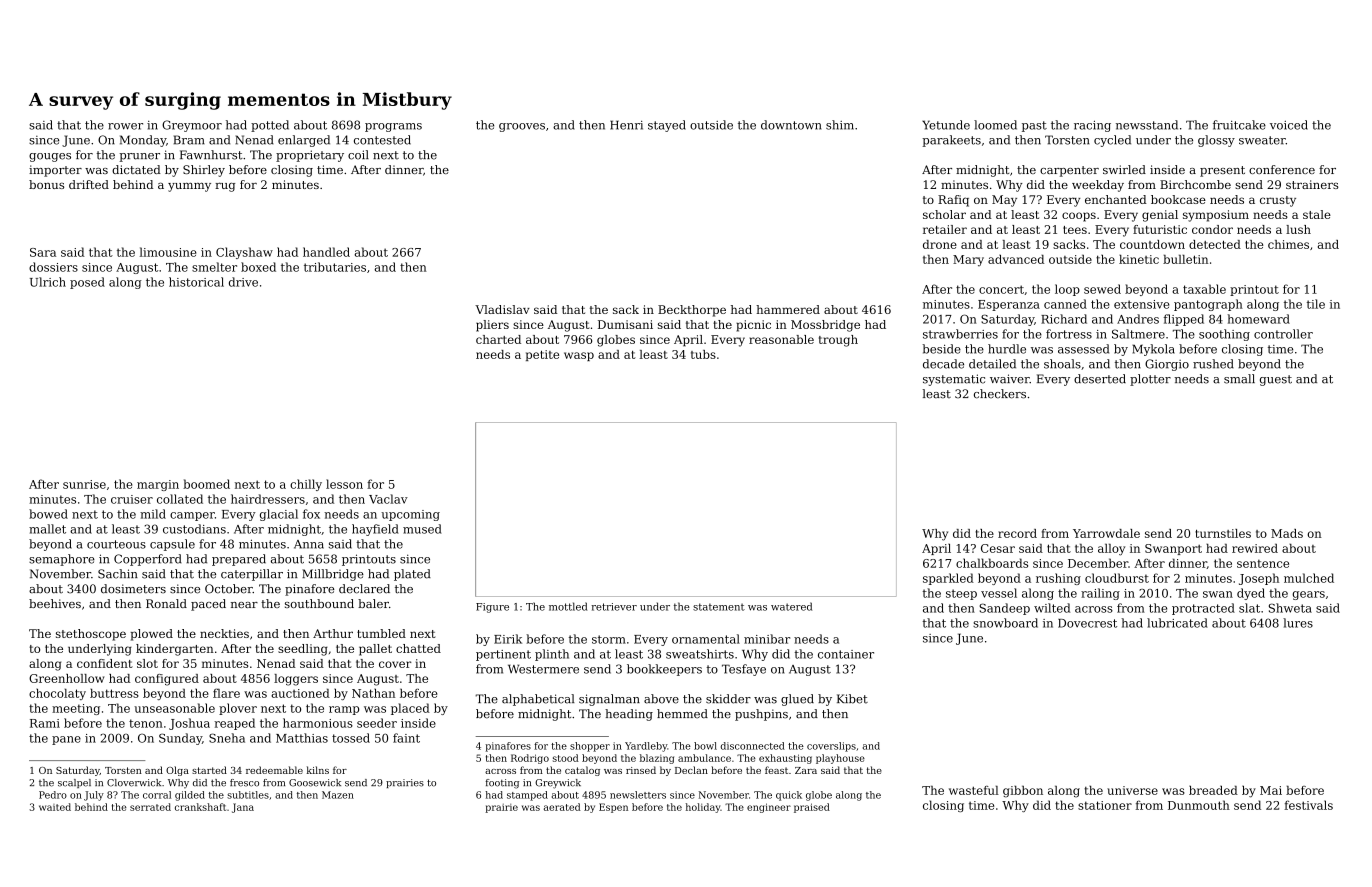  Describe the element at coordinates (338, 795) in the screenshot. I see `Mazen` at that location.
